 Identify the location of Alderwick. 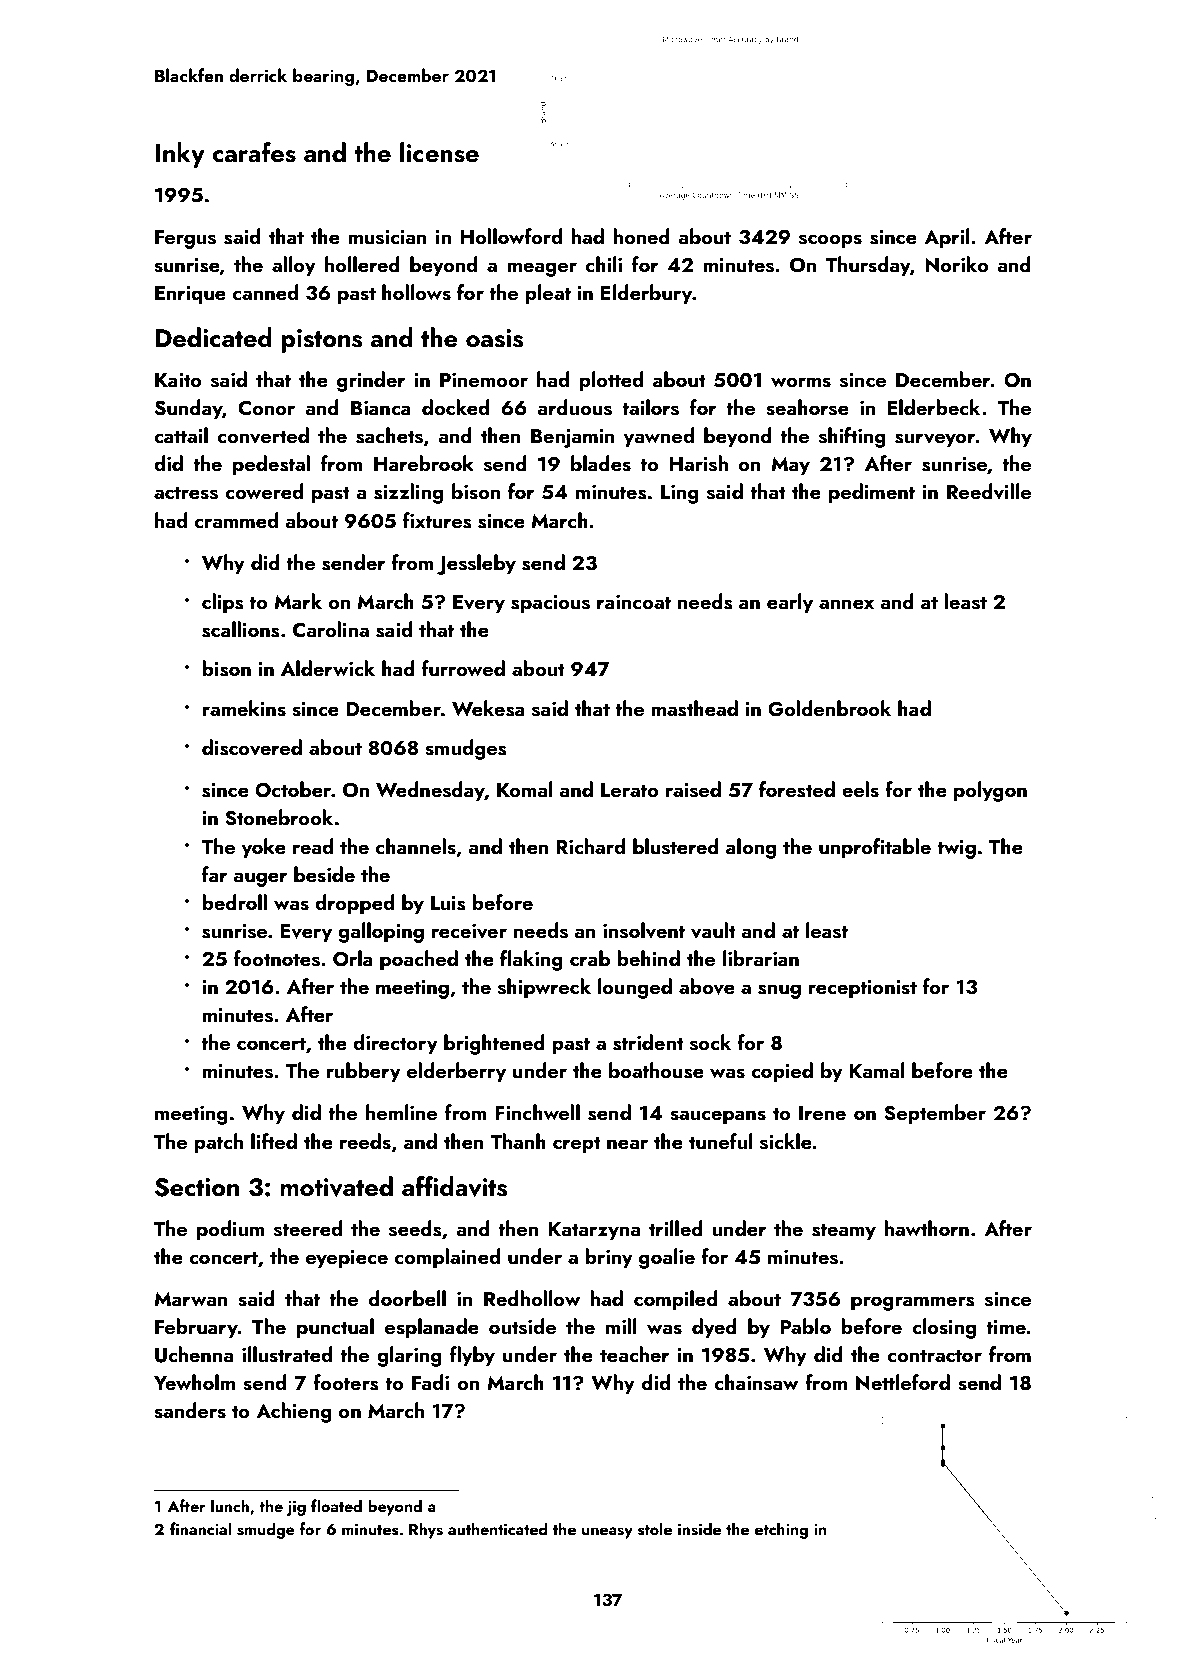
(328, 668).
